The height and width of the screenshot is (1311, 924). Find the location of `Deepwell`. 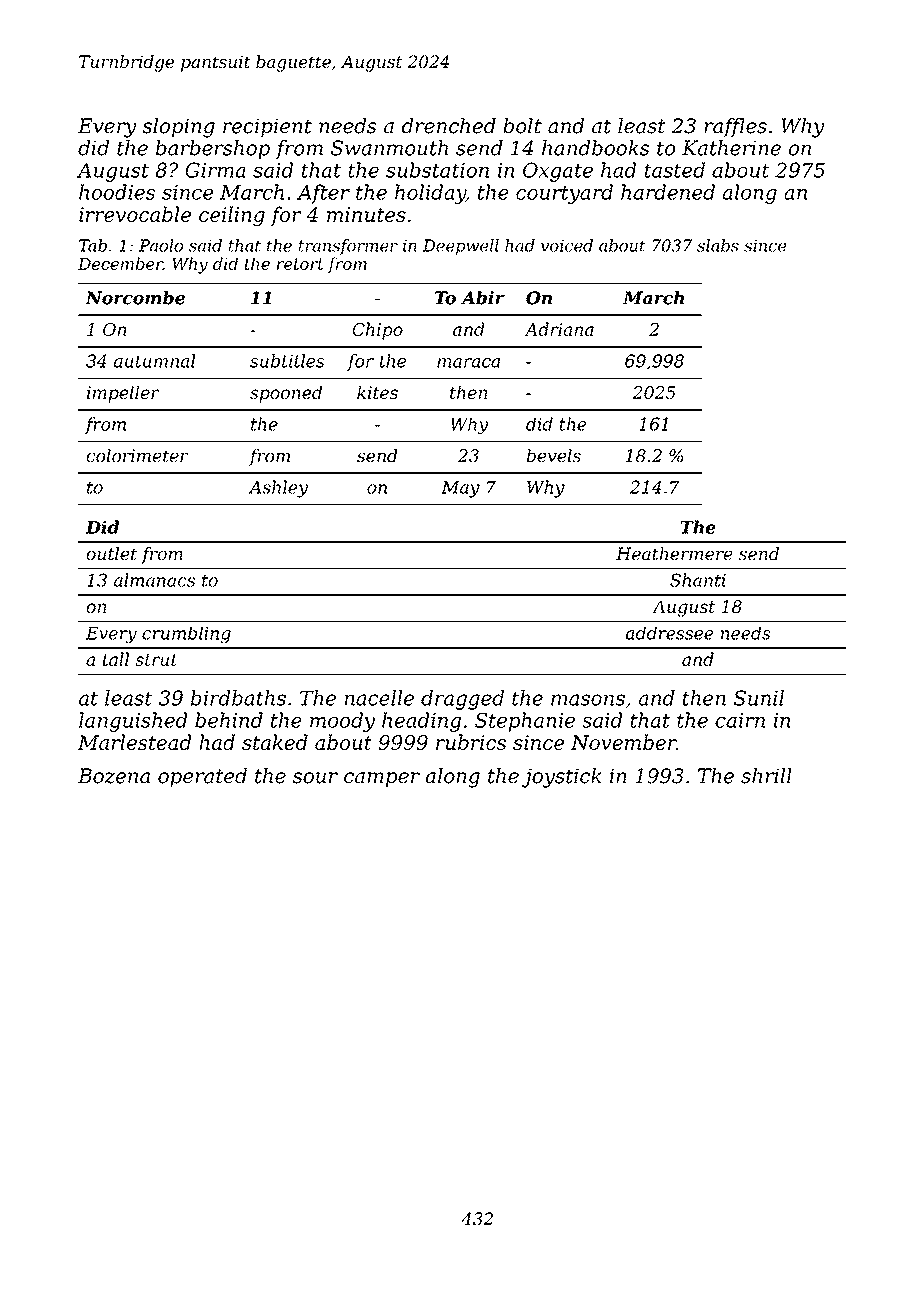

Deepwell is located at coordinates (461, 247).
